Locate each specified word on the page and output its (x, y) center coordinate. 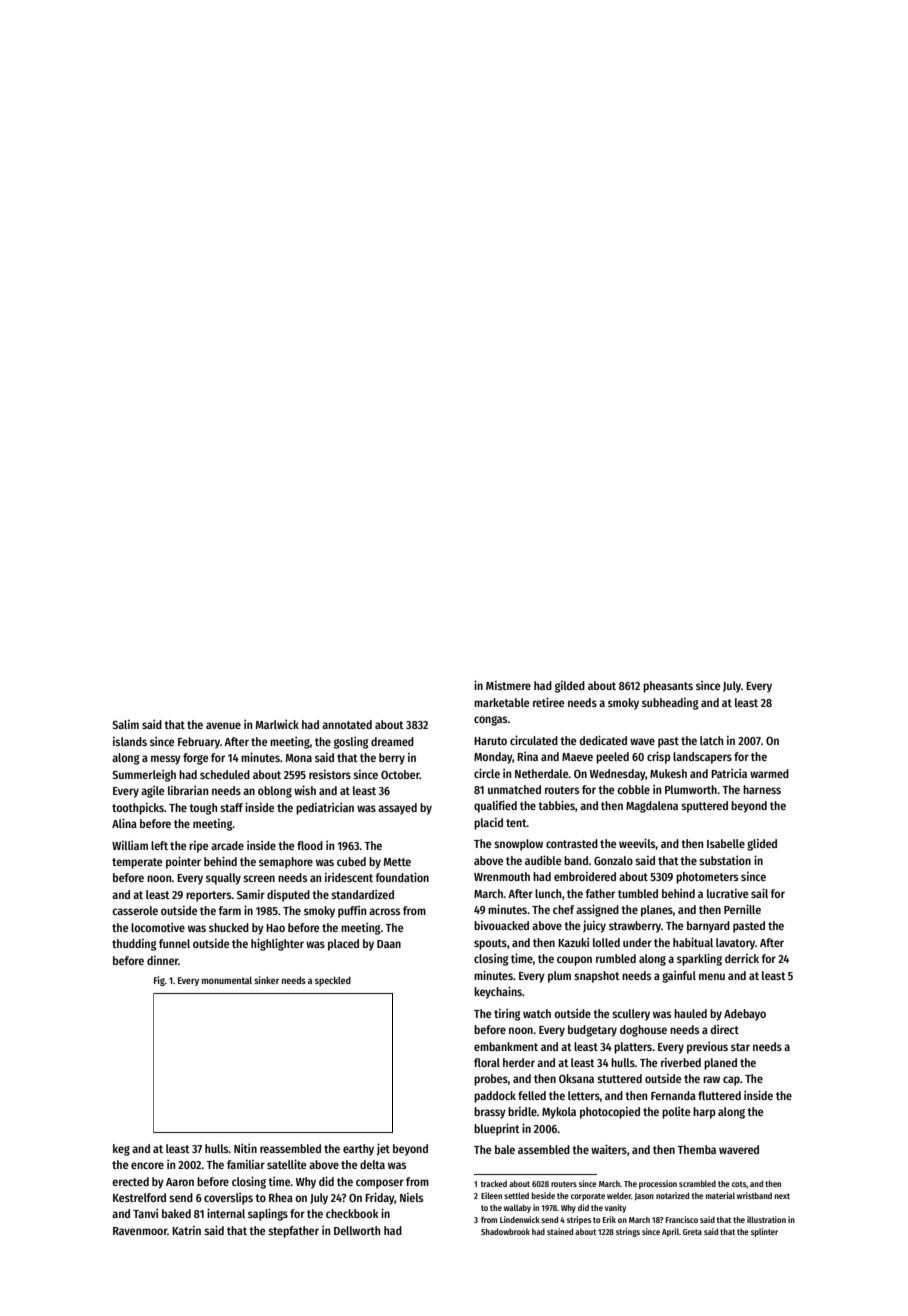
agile (152, 792)
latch (711, 740)
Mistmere (508, 685)
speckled (333, 981)
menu (712, 976)
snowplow (518, 845)
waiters (609, 1149)
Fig (159, 981)
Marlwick (277, 724)
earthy (358, 1150)
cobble (633, 789)
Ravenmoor (140, 1231)
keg (121, 1150)
